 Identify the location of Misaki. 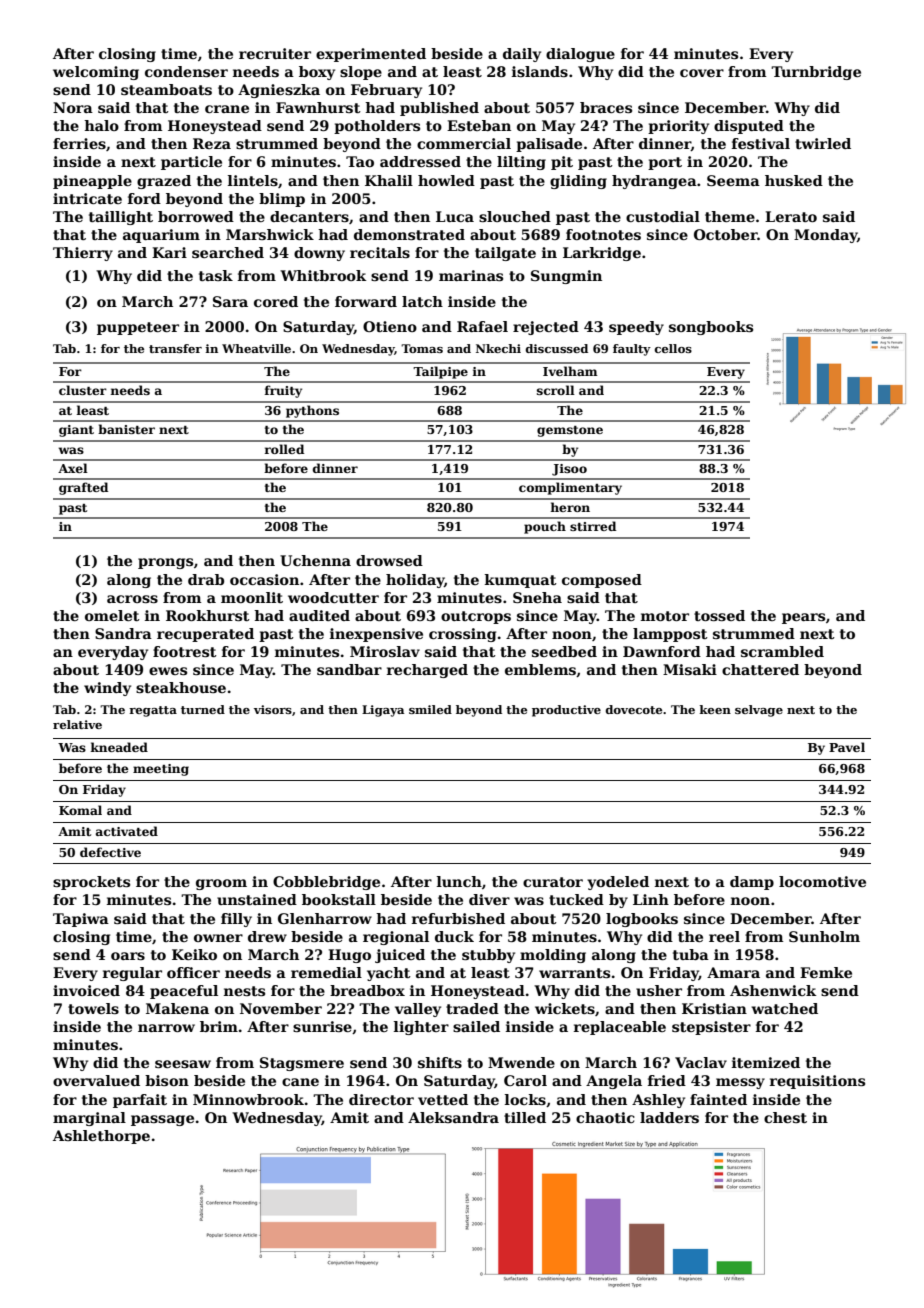
(690, 669).
